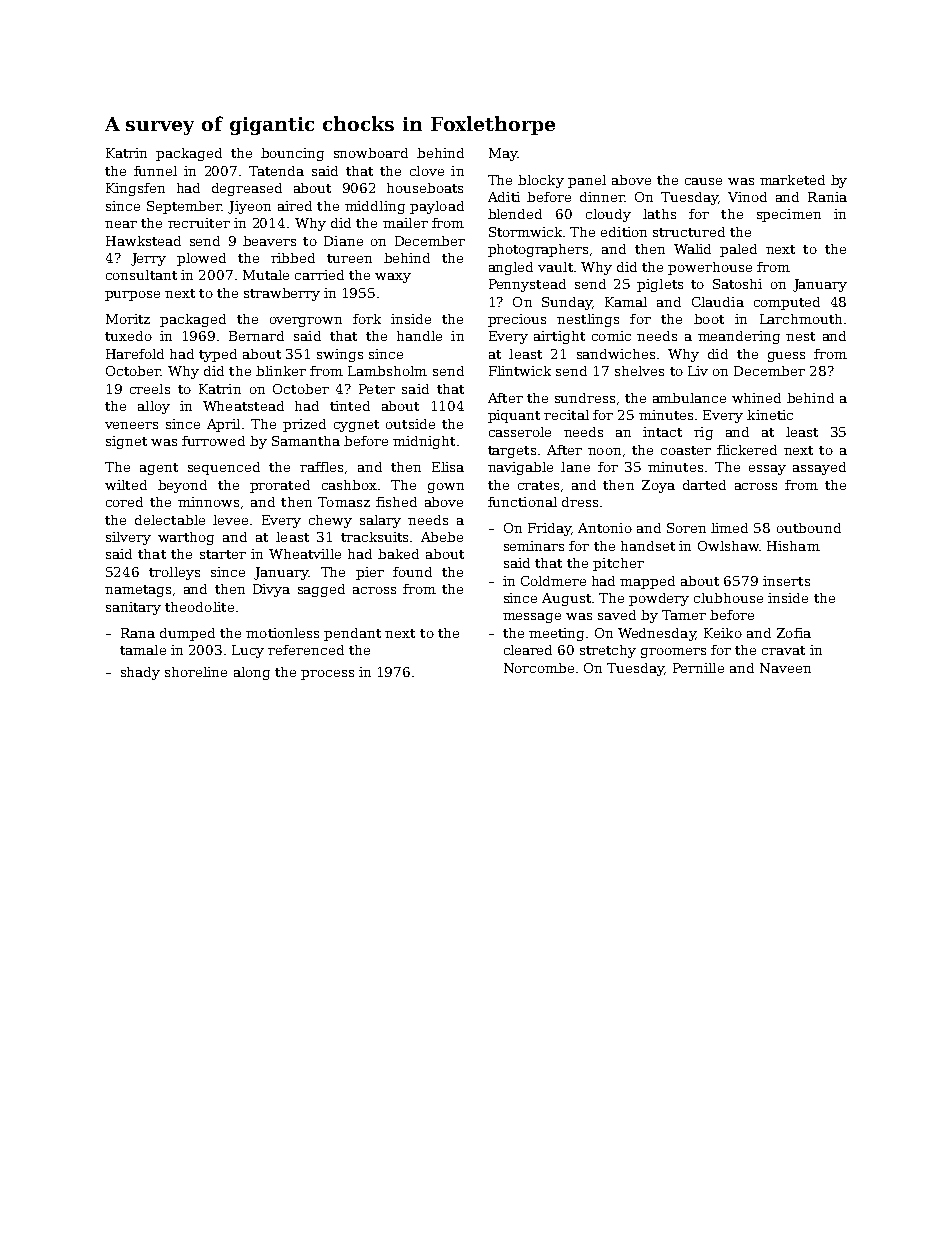 This document has height=1233, width=952. What do you see at coordinates (140, 673) in the document?
I see `shady` at bounding box center [140, 673].
